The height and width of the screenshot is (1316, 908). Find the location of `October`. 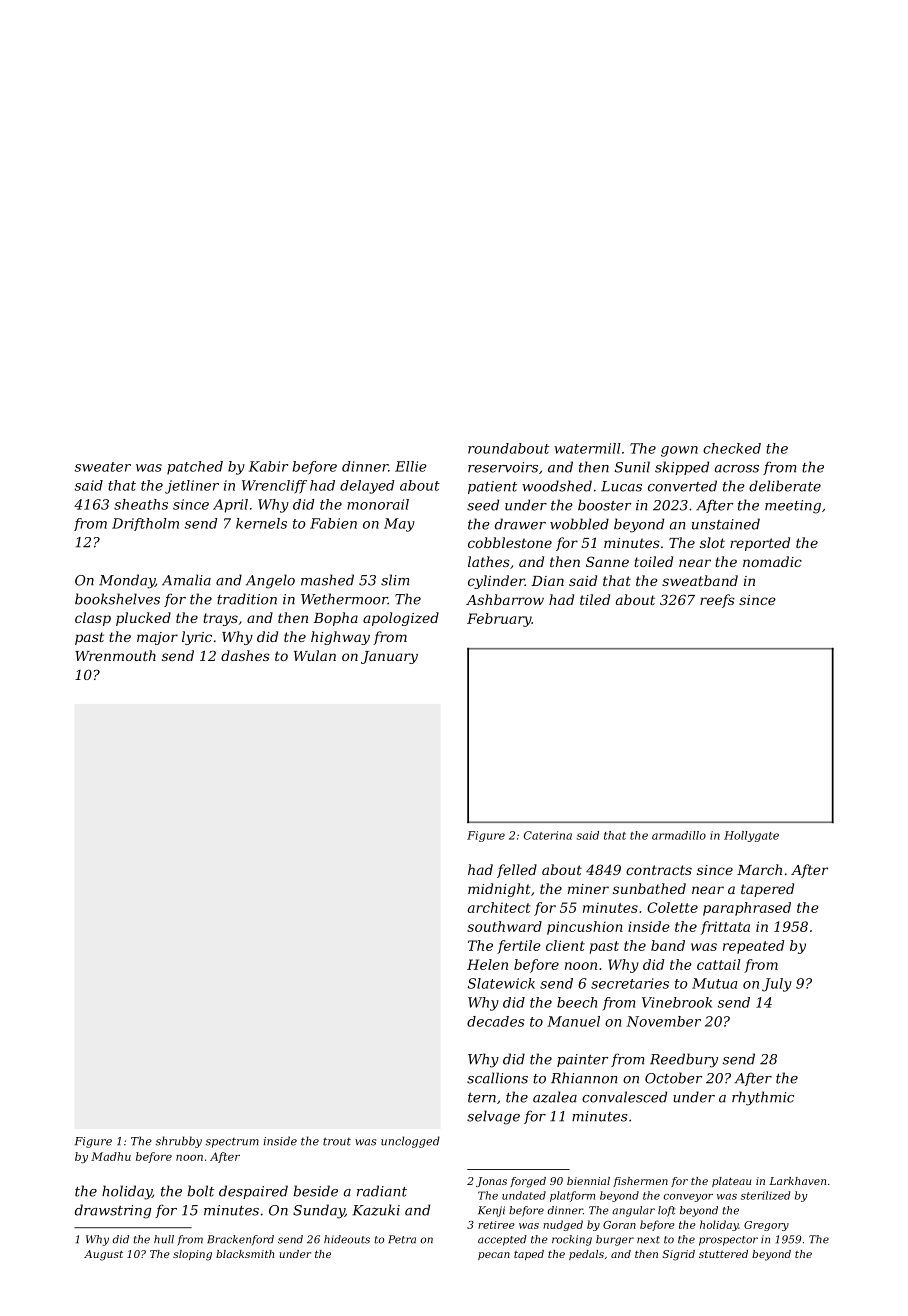

October is located at coordinates (673, 1078).
